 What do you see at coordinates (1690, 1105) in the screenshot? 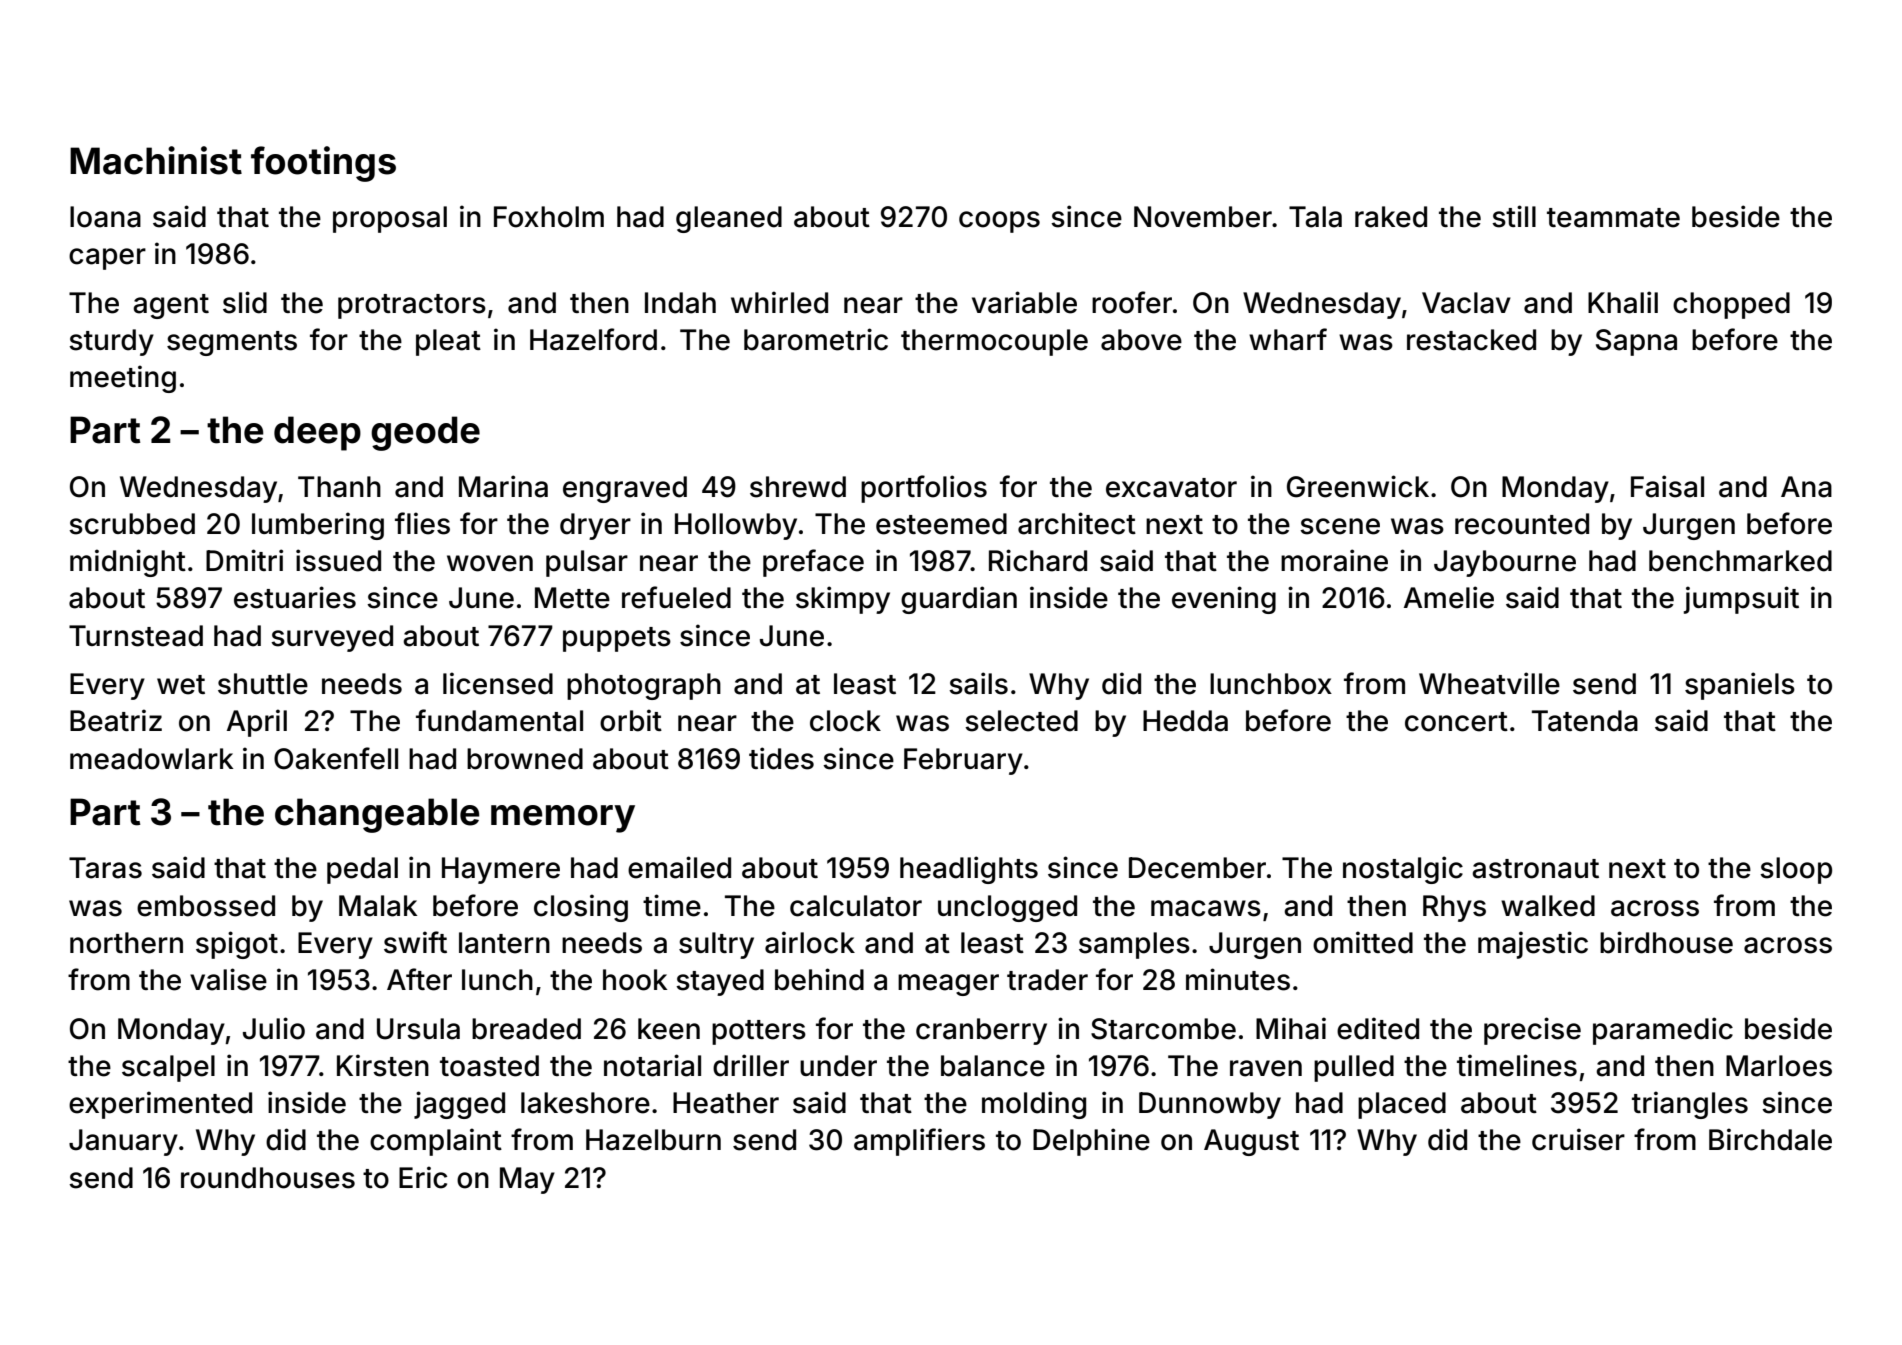
I see `triangles` at bounding box center [1690, 1105].
